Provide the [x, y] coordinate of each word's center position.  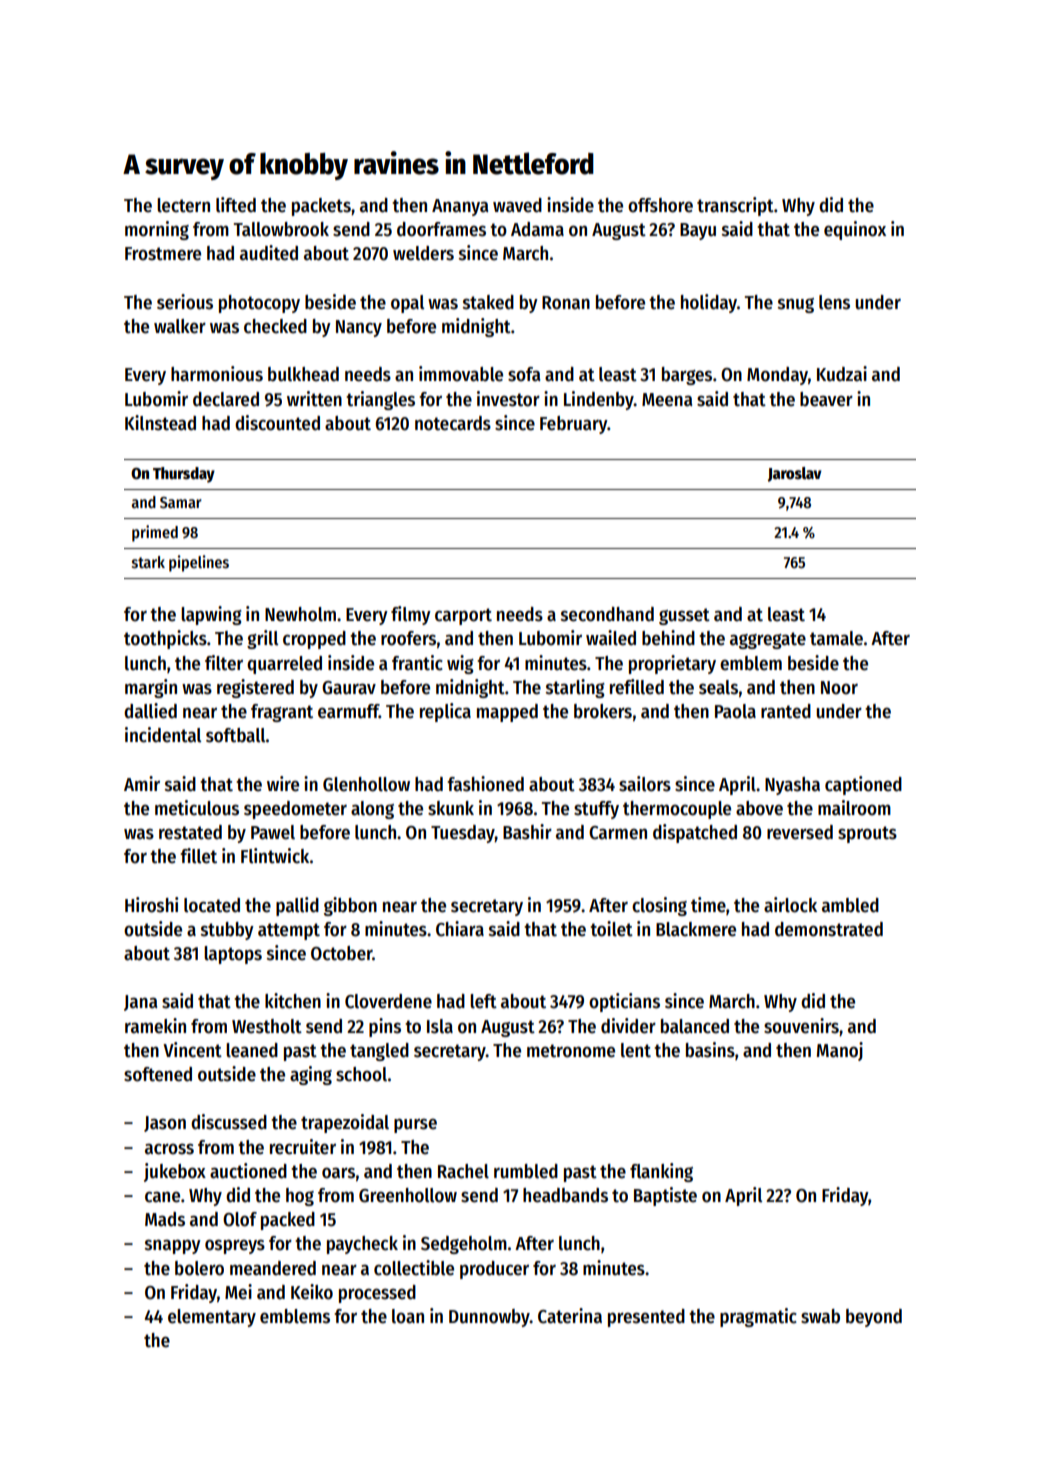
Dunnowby [489, 1318]
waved [517, 205]
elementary [212, 1318]
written [314, 399]
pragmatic [758, 1317]
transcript [735, 206]
